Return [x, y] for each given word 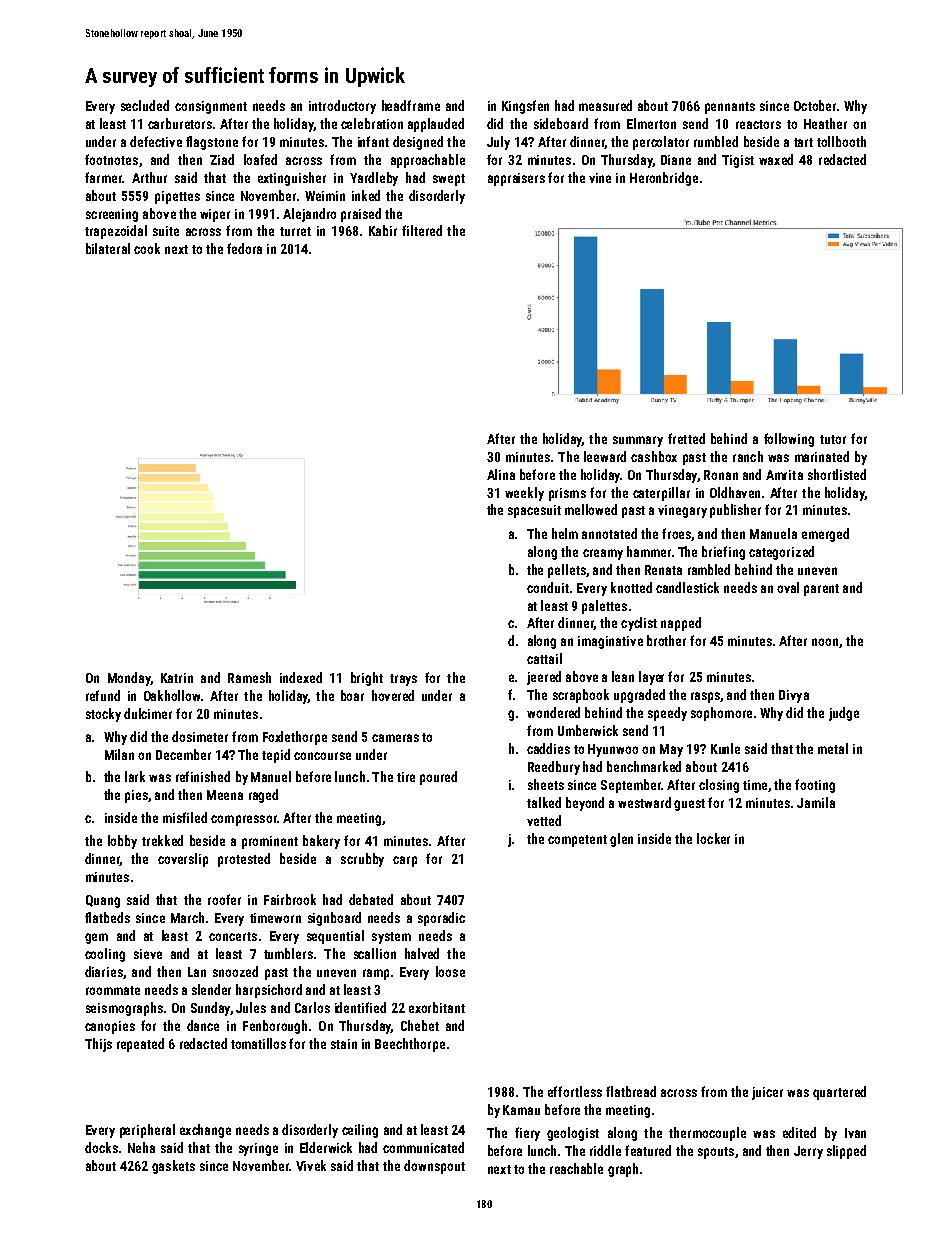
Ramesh [249, 677]
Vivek [311, 1165]
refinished [203, 776]
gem [96, 938]
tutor [833, 439]
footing [815, 786]
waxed [776, 159]
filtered [422, 230]
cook [147, 248]
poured [438, 778]
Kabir [383, 230]
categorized [781, 553]
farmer [103, 177]
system [391, 938]
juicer [767, 1093]
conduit [548, 587]
